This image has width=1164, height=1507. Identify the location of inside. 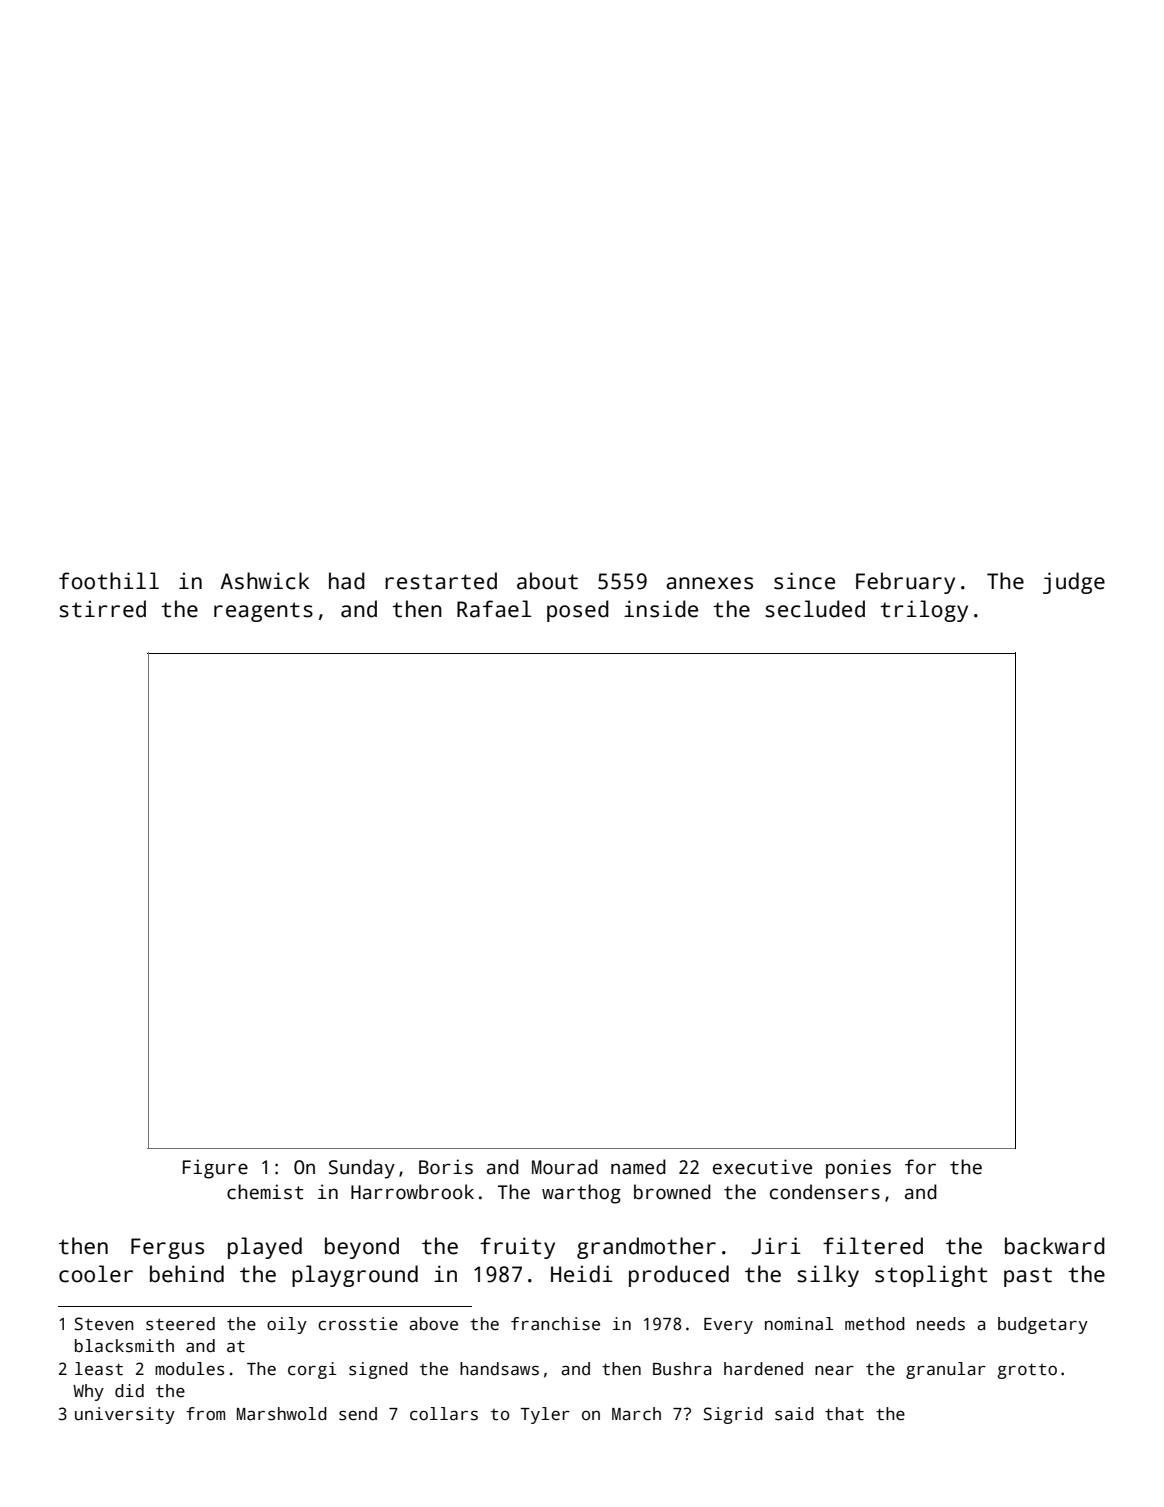
(661, 609).
